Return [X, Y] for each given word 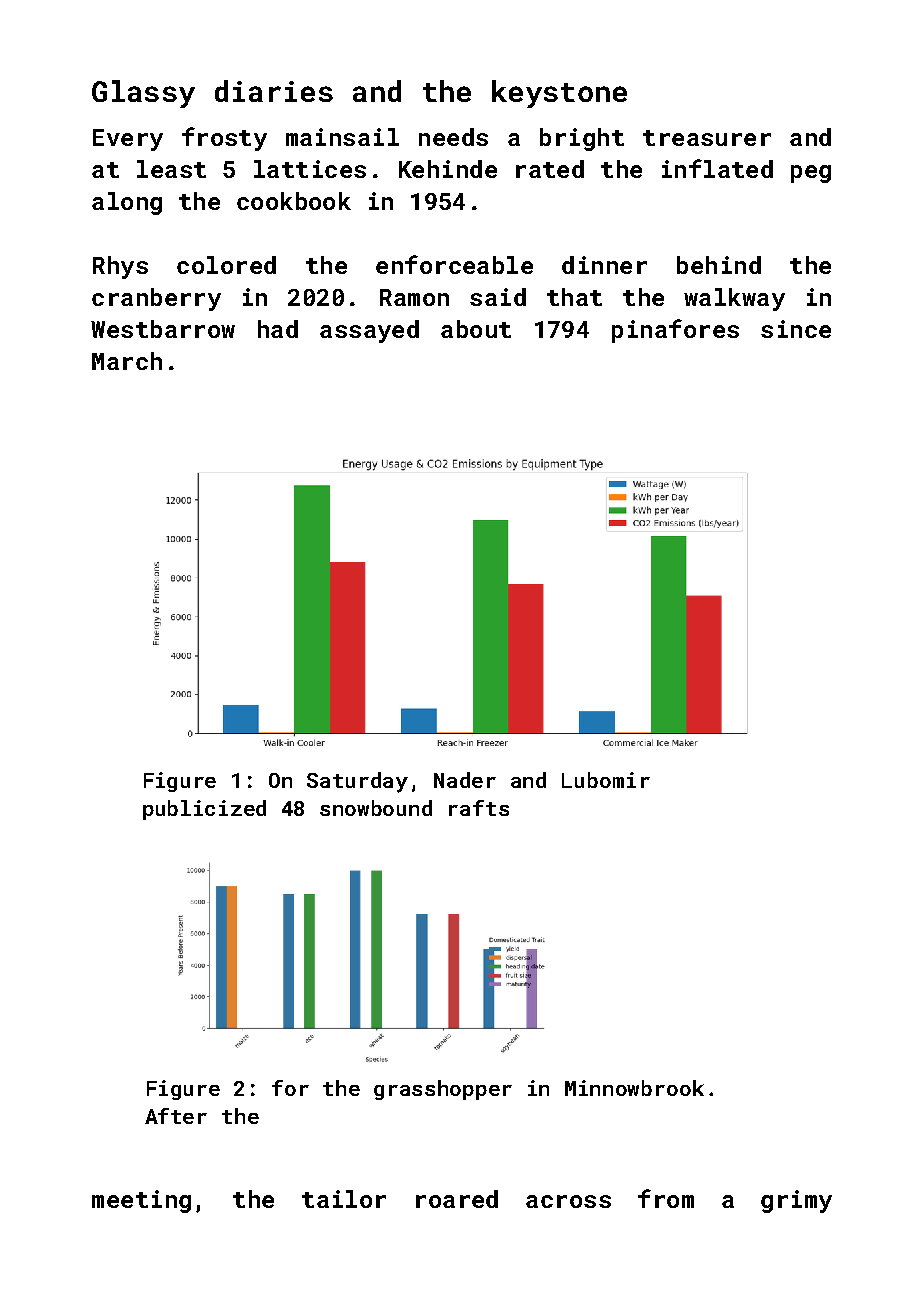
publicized [204, 810]
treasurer [707, 138]
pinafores [675, 331]
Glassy [143, 94]
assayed [369, 331]
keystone [559, 94]
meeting [141, 1201]
